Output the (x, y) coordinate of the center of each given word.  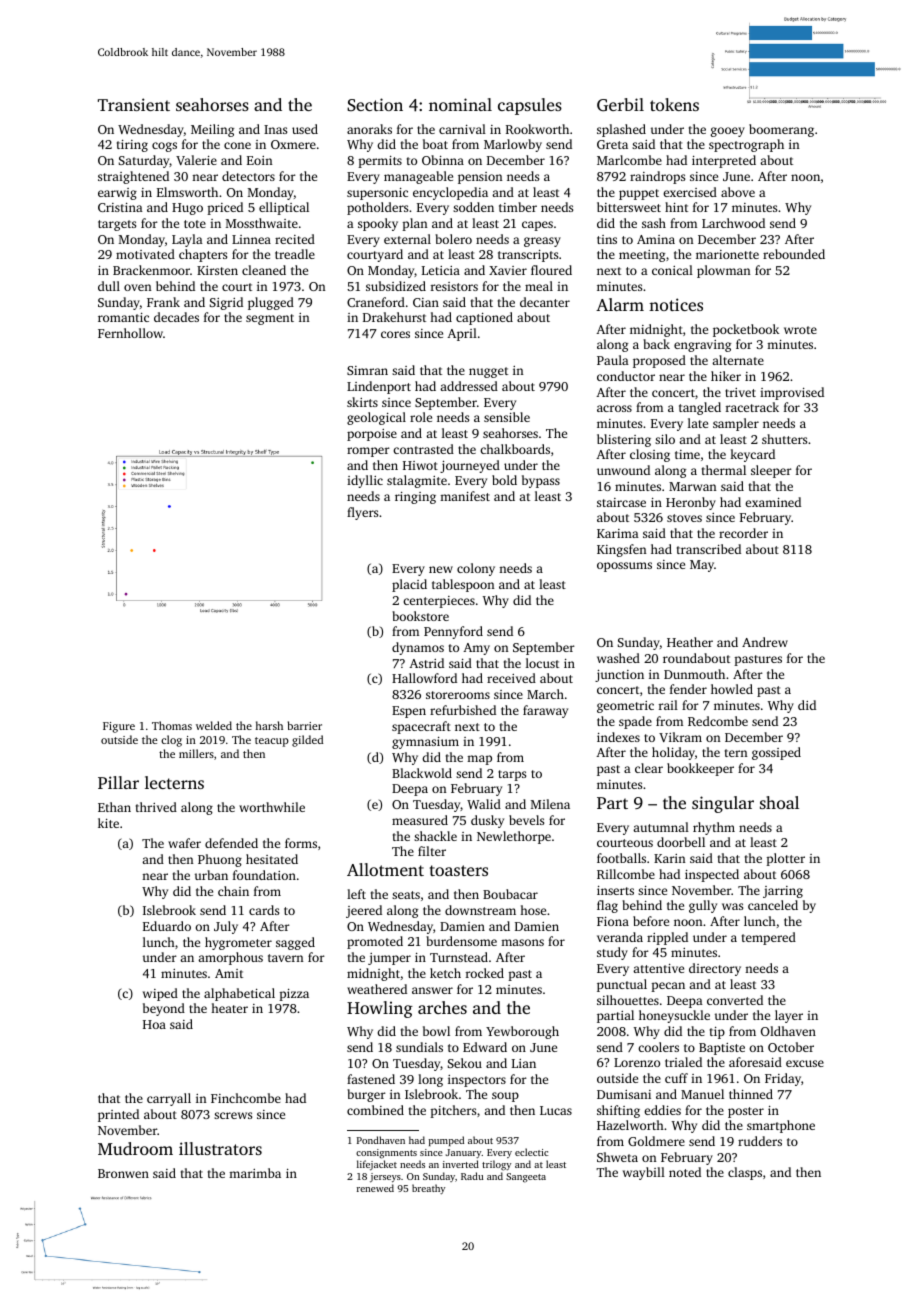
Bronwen (123, 1173)
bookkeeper (700, 769)
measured (420, 820)
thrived (156, 807)
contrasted (423, 449)
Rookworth (537, 129)
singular (723, 804)
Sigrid (226, 303)
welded (214, 725)
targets (117, 225)
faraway (545, 711)
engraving (702, 346)
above (738, 192)
